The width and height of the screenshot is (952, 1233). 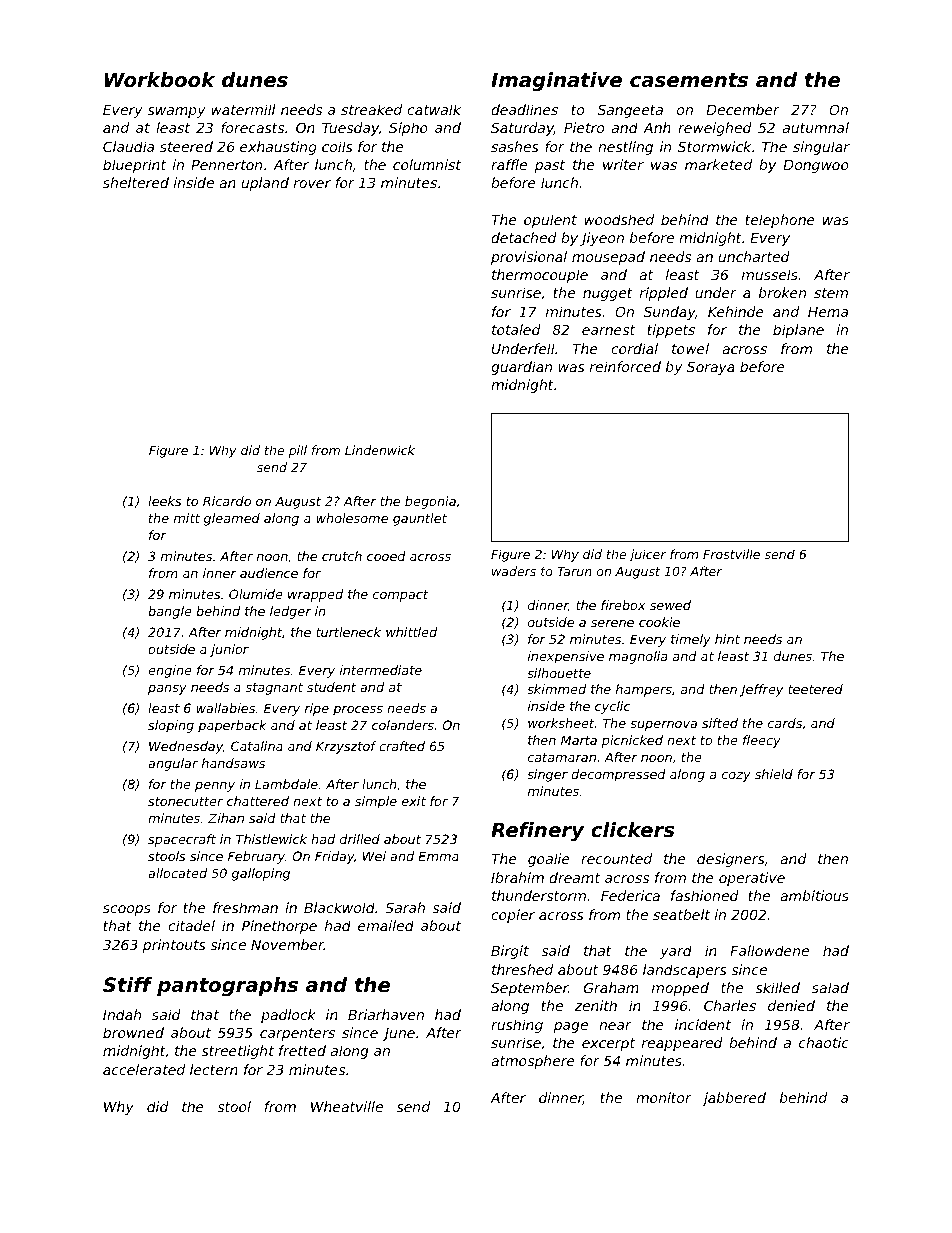 What do you see at coordinates (402, 746) in the screenshot?
I see `crafted` at bounding box center [402, 746].
